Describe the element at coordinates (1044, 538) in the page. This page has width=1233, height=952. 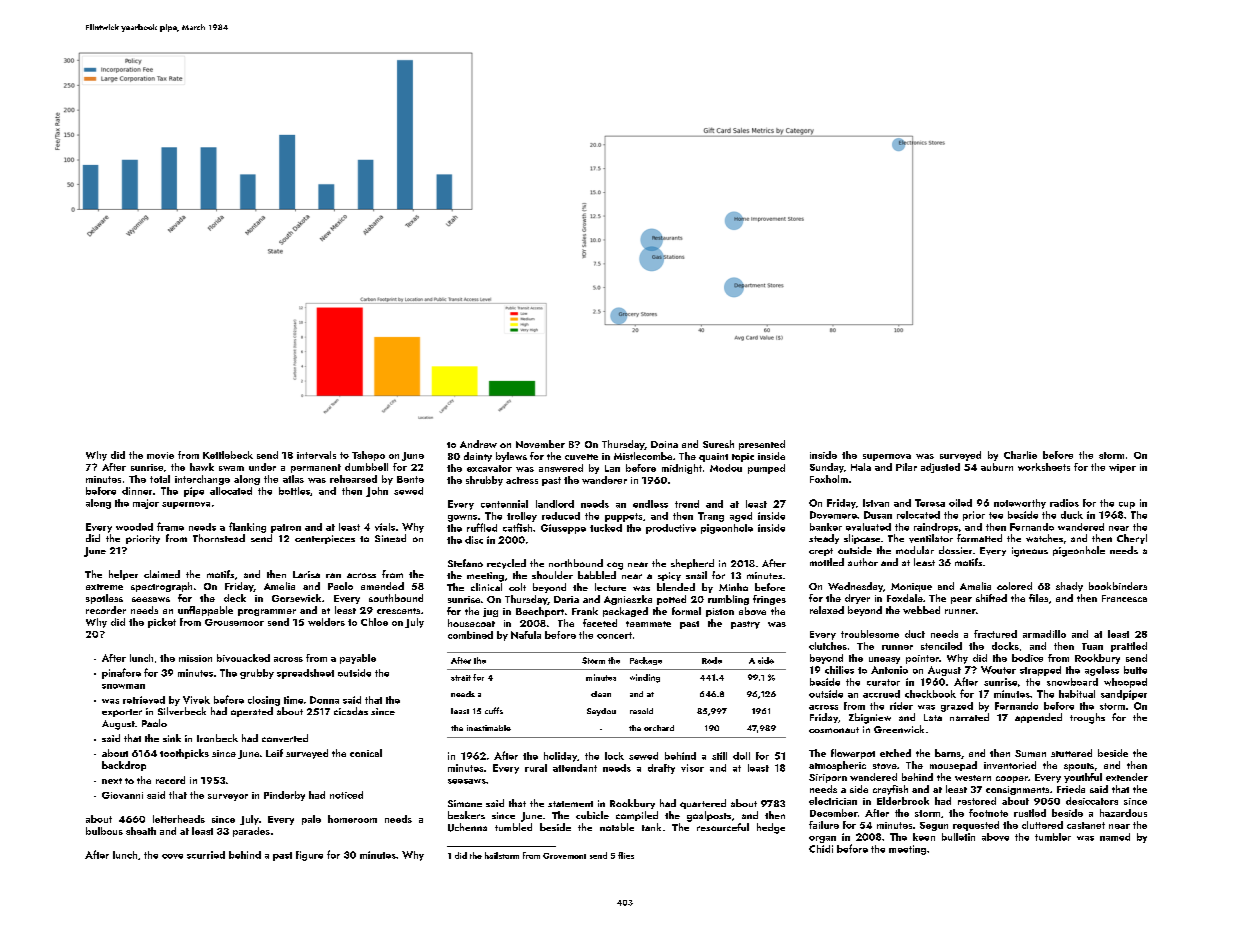
I see `watches` at that location.
